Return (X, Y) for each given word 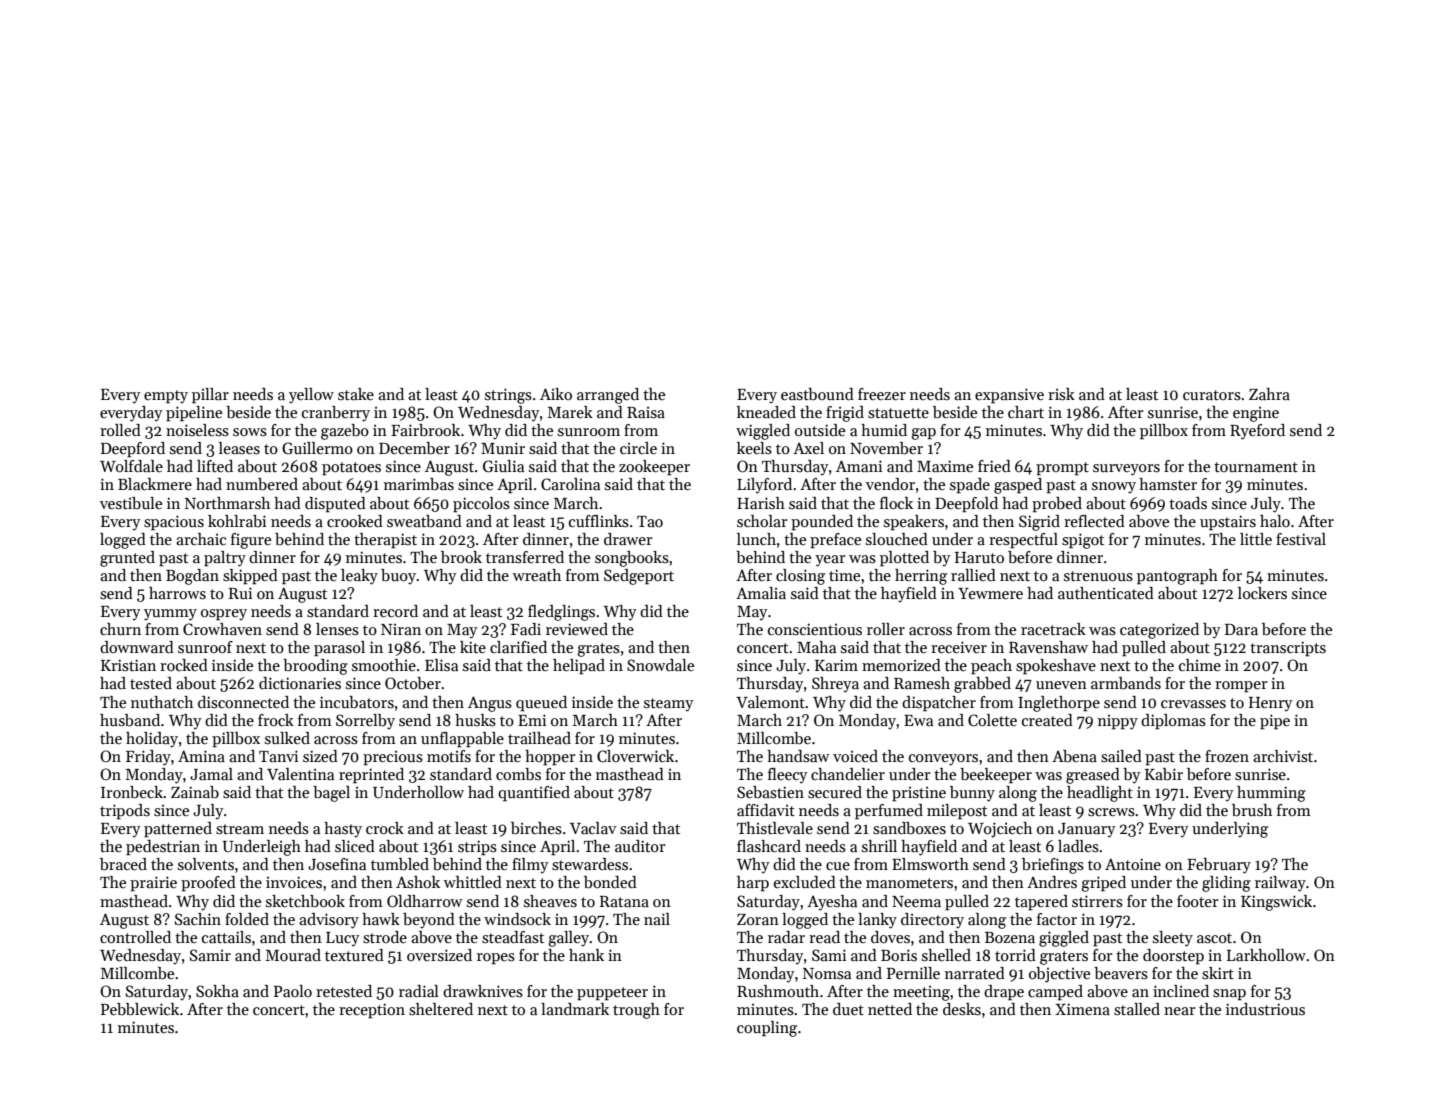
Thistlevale (775, 828)
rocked (184, 665)
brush (1252, 810)
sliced (355, 846)
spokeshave (1056, 667)
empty (166, 397)
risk (1061, 394)
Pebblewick (140, 1009)
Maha (816, 647)
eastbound (817, 394)
